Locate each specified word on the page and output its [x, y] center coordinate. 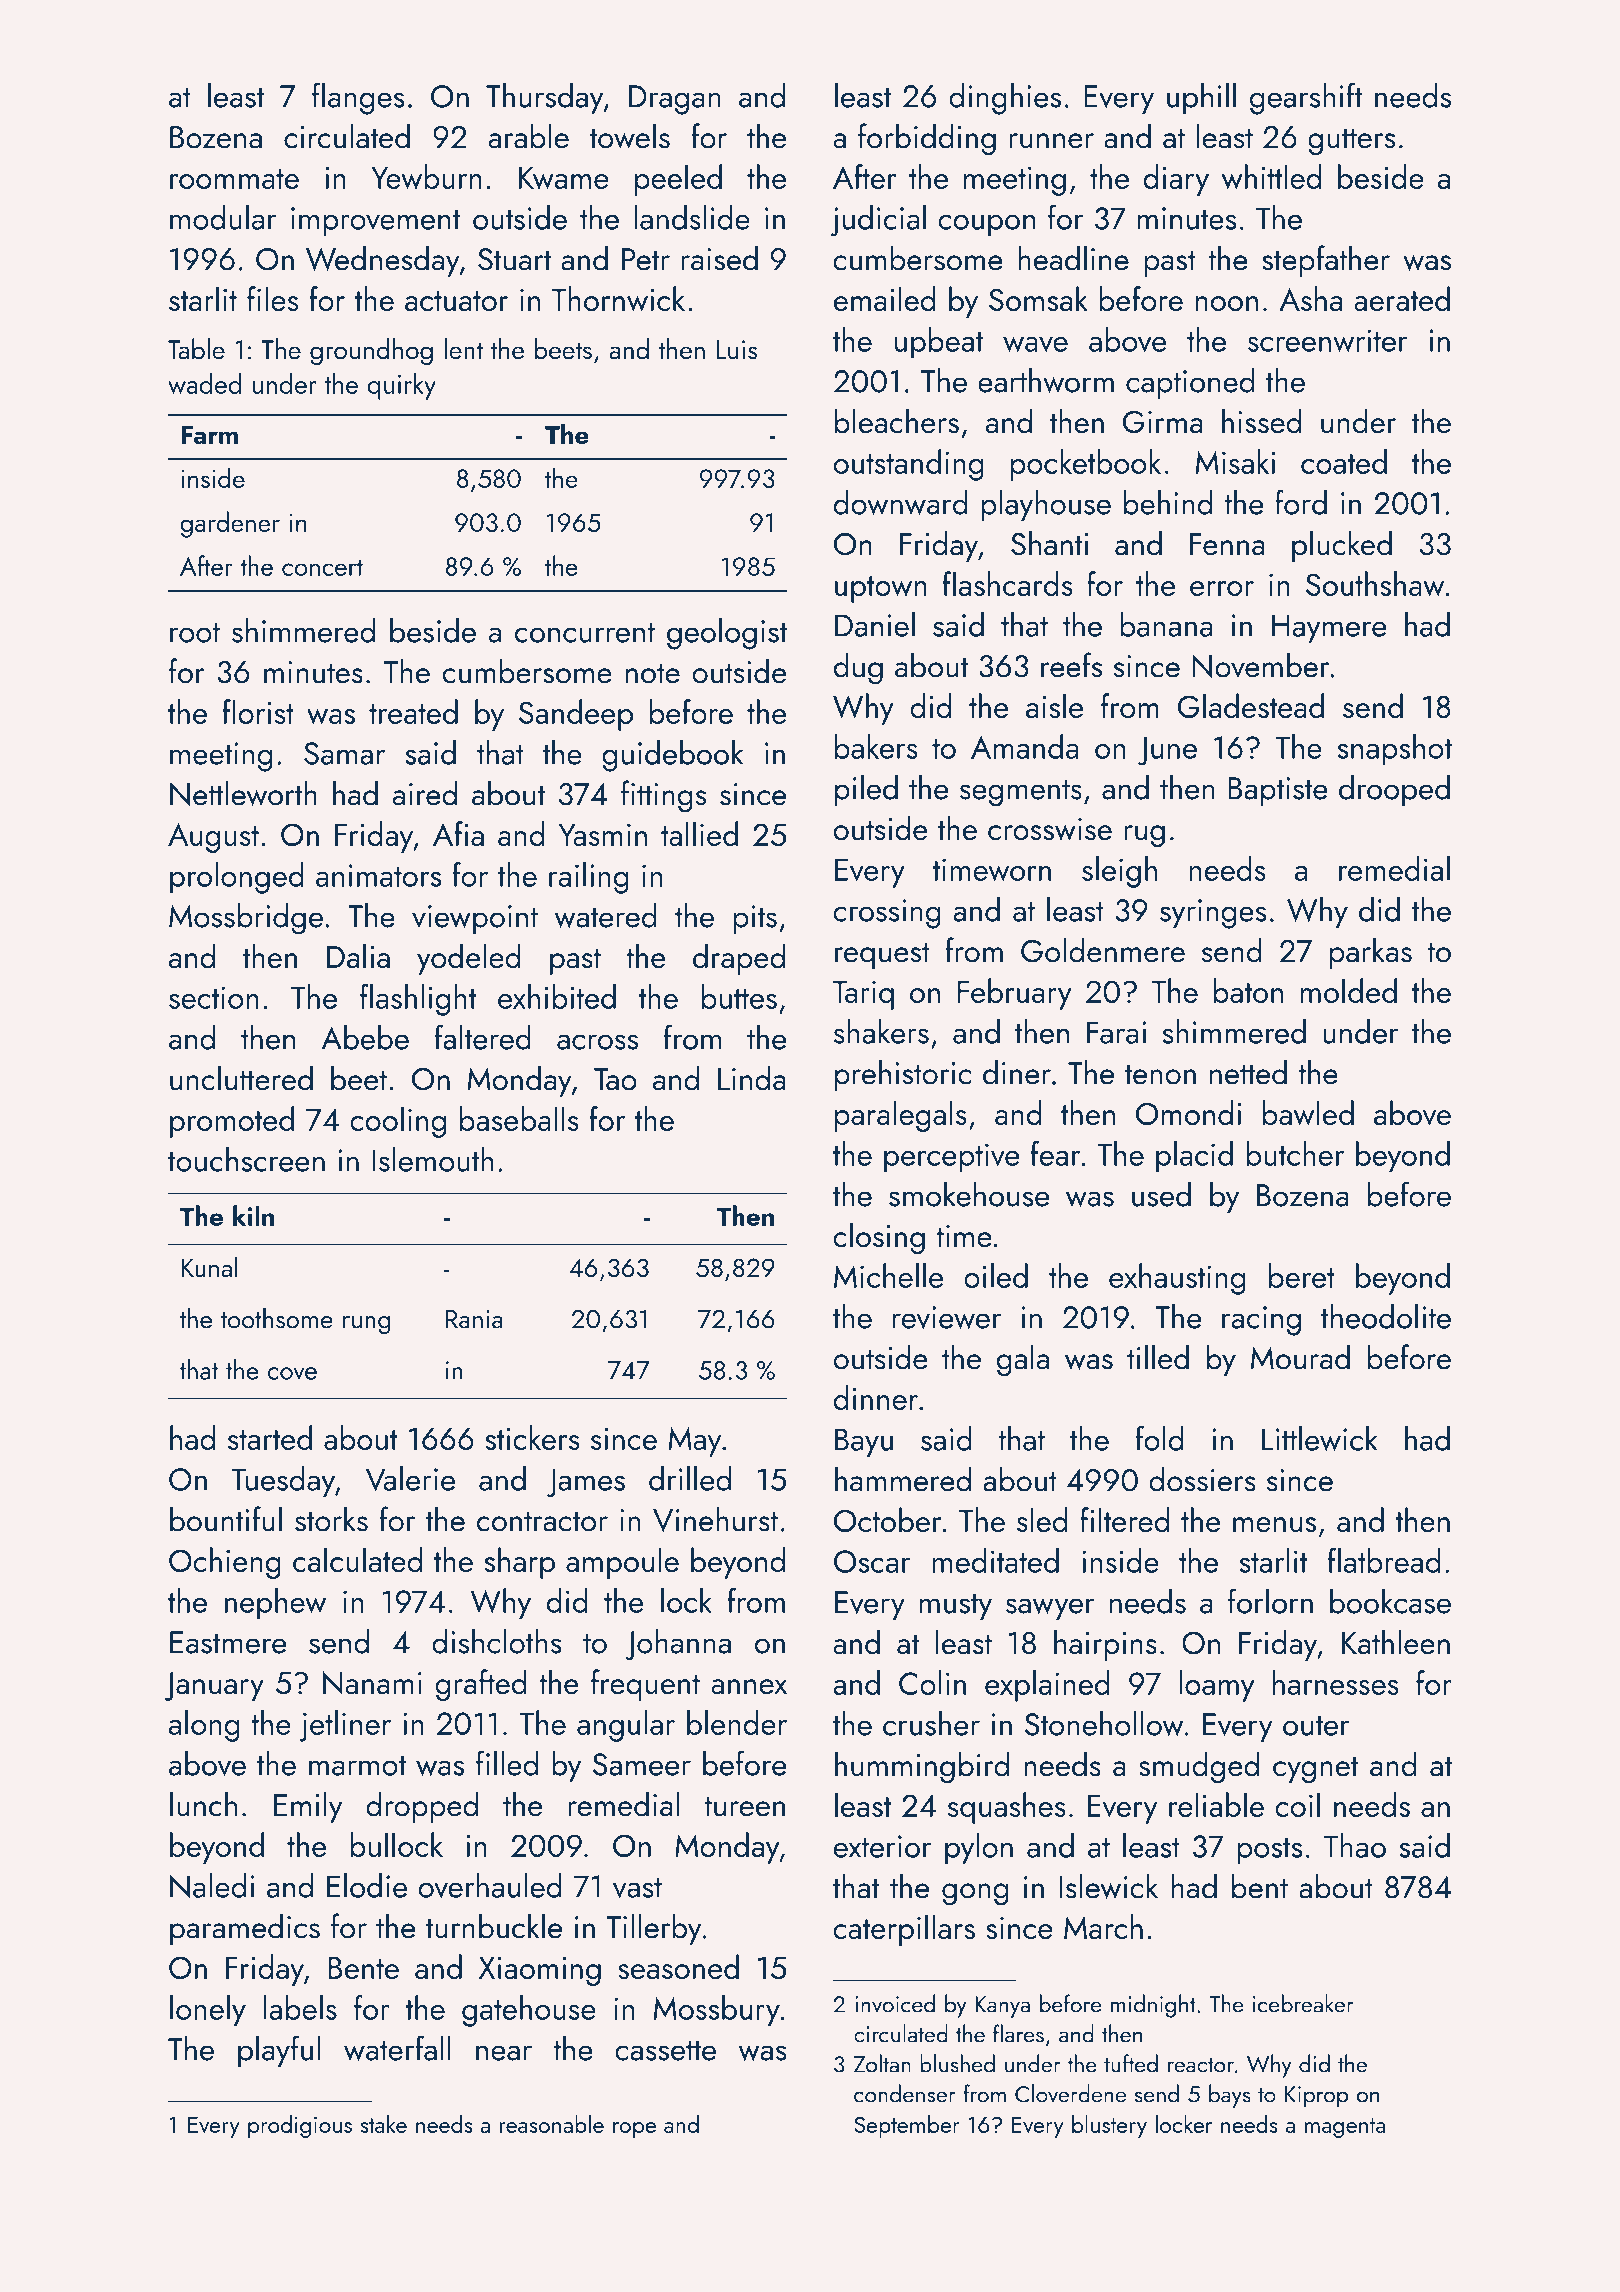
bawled [1308, 1113]
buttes [739, 996]
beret [1302, 1275]
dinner [876, 1397]
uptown [881, 589]
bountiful [226, 1519]
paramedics [245, 1929]
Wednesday [383, 261]
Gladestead [1251, 705]
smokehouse [969, 1194]
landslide [692, 217]
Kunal [209, 1266]
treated [413, 711]
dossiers [1202, 1479]
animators [378, 875]
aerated [1402, 298]
